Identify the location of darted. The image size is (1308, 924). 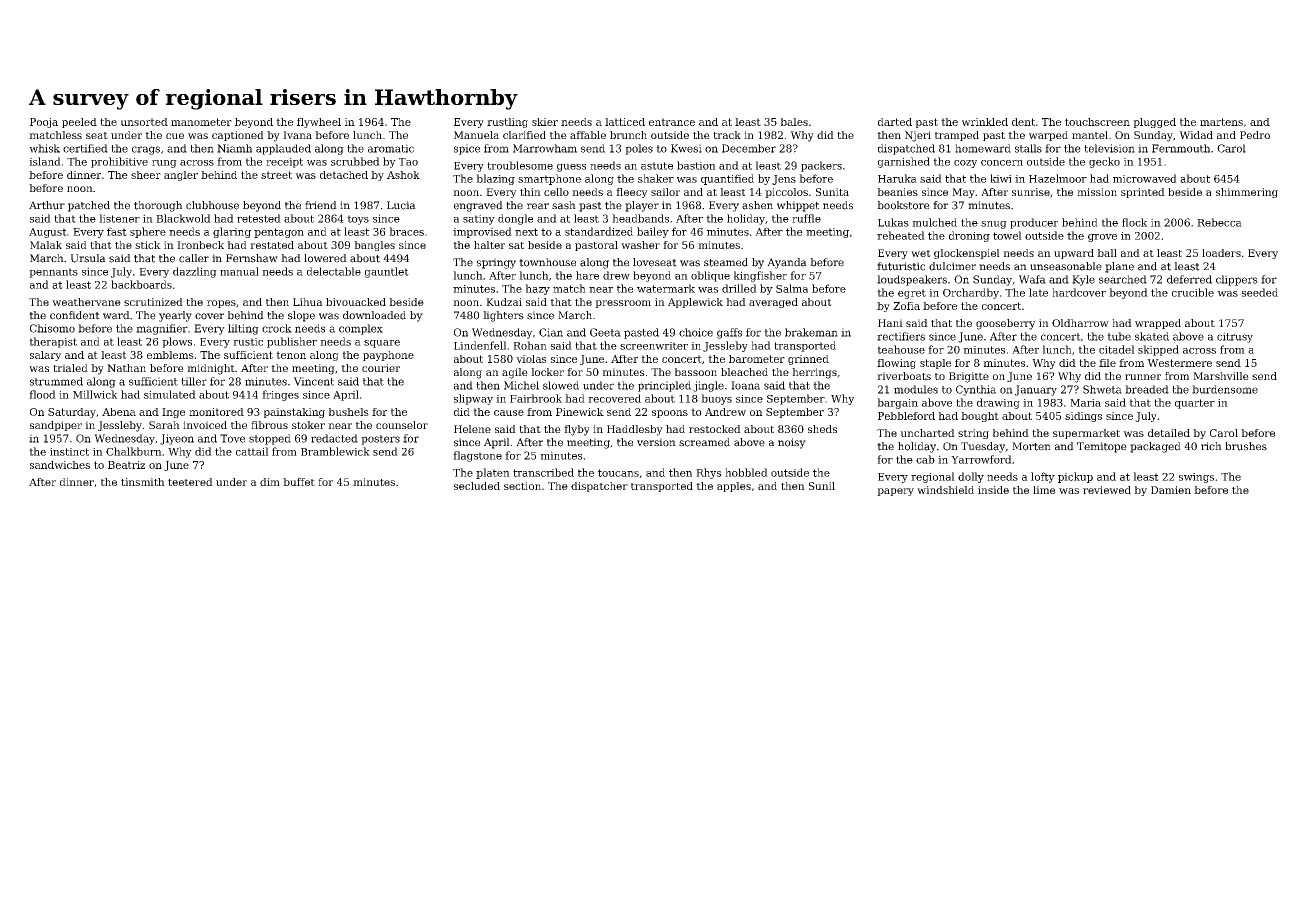
(895, 122).
